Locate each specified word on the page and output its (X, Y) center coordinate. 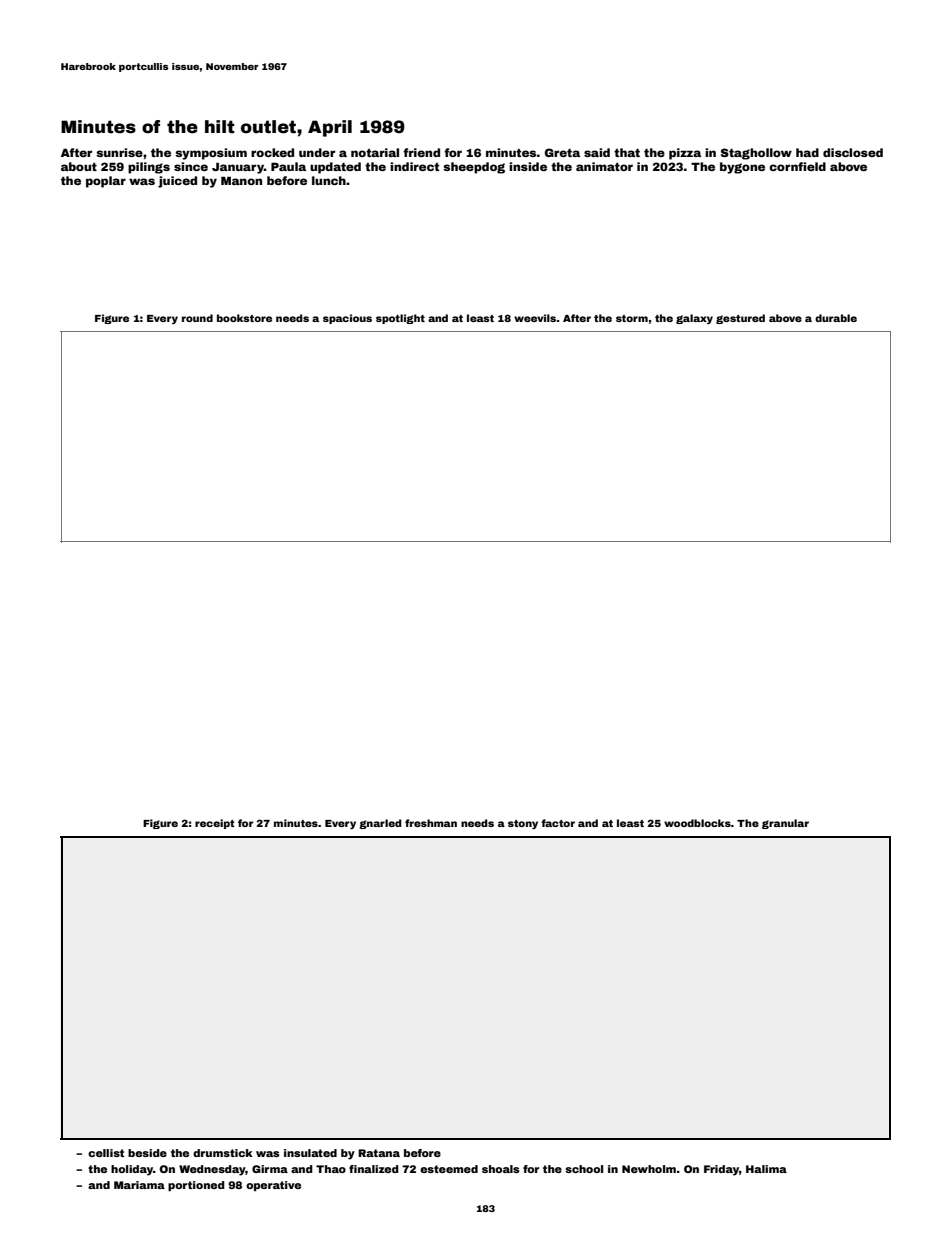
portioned (196, 1186)
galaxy (694, 319)
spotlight (400, 319)
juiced (177, 182)
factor (558, 823)
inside (528, 166)
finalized (374, 1169)
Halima (766, 1169)
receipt (215, 824)
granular (785, 824)
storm (632, 318)
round (197, 318)
